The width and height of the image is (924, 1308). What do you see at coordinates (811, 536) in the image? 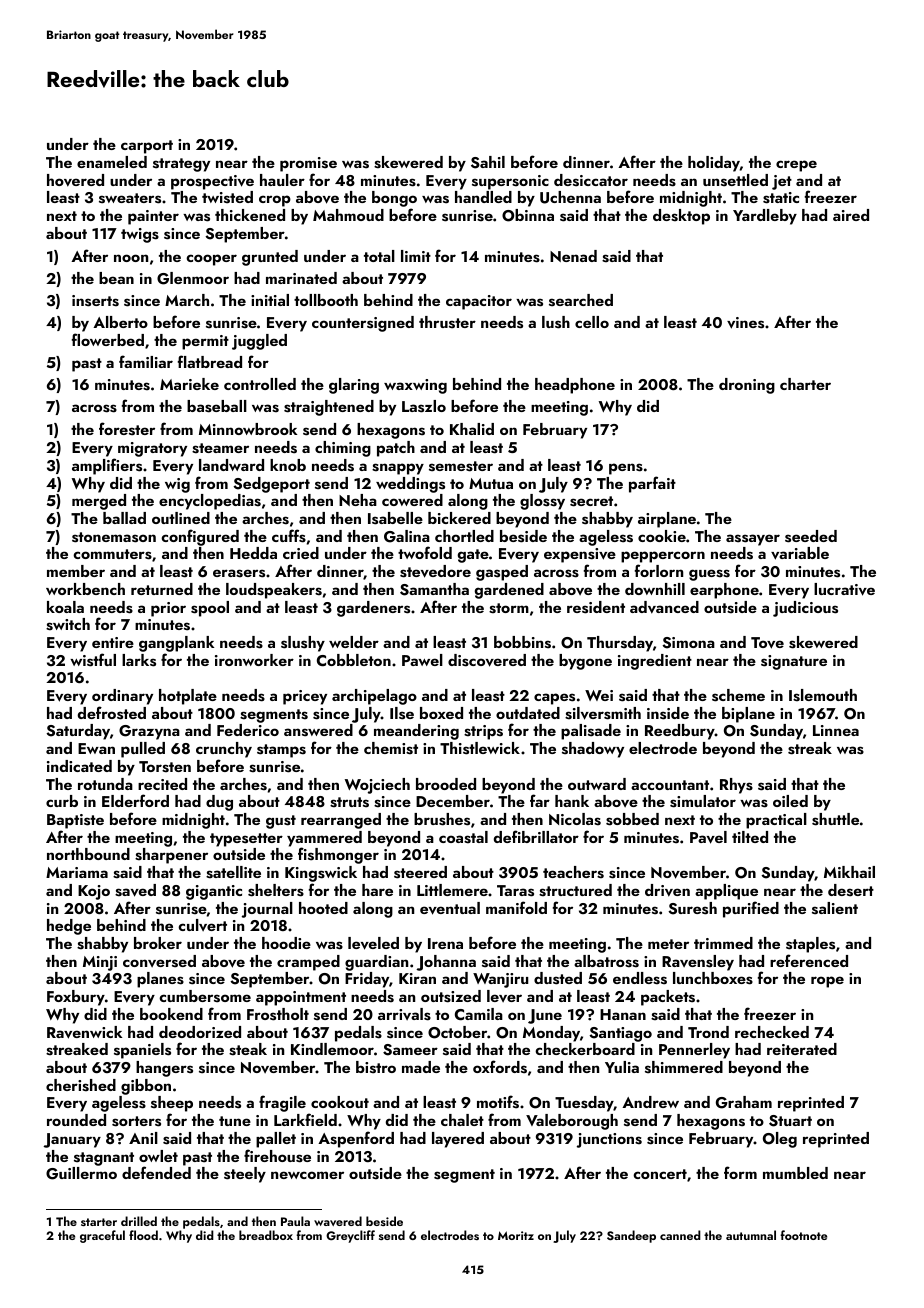
I see `seeded` at bounding box center [811, 536].
